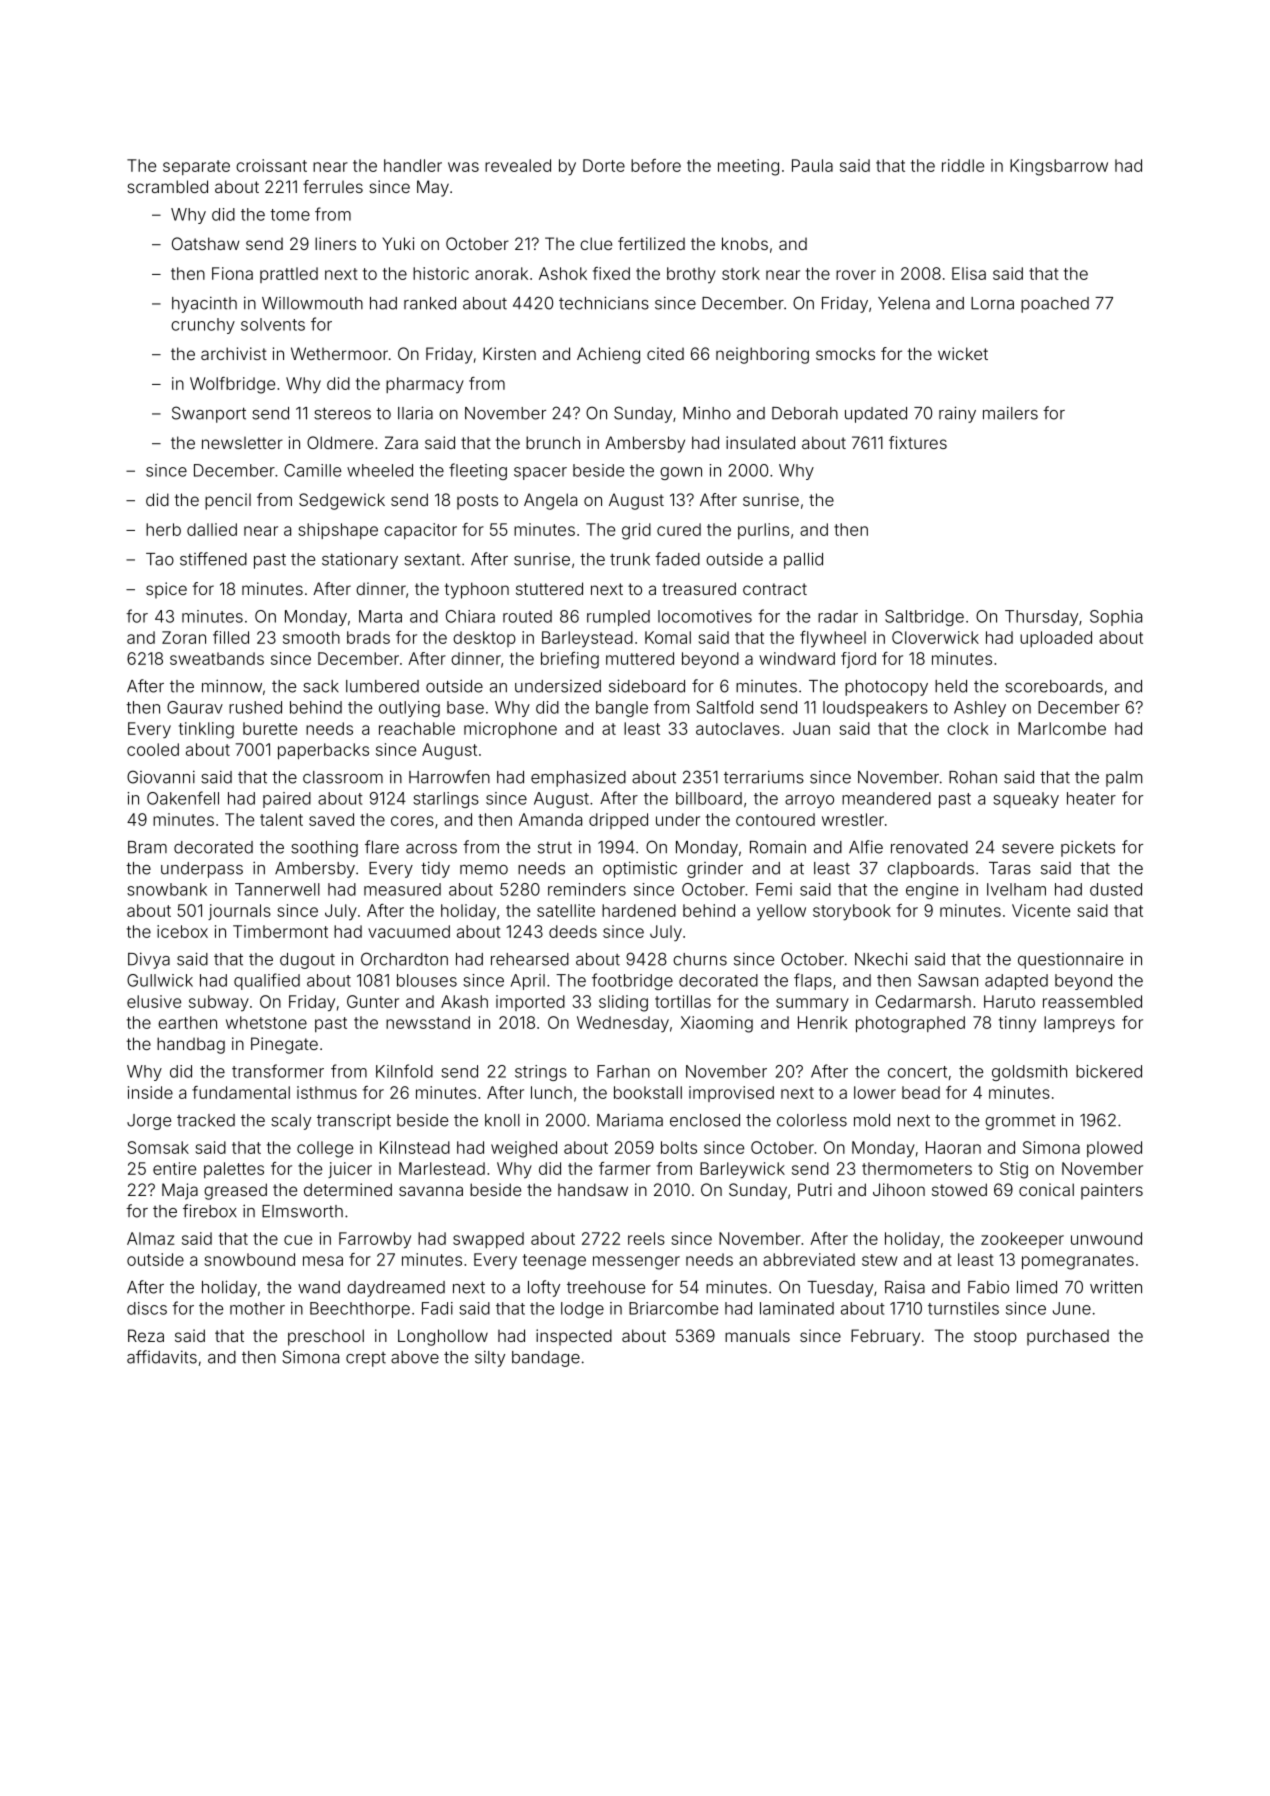  What do you see at coordinates (593, 1189) in the screenshot?
I see `handsaw` at bounding box center [593, 1189].
